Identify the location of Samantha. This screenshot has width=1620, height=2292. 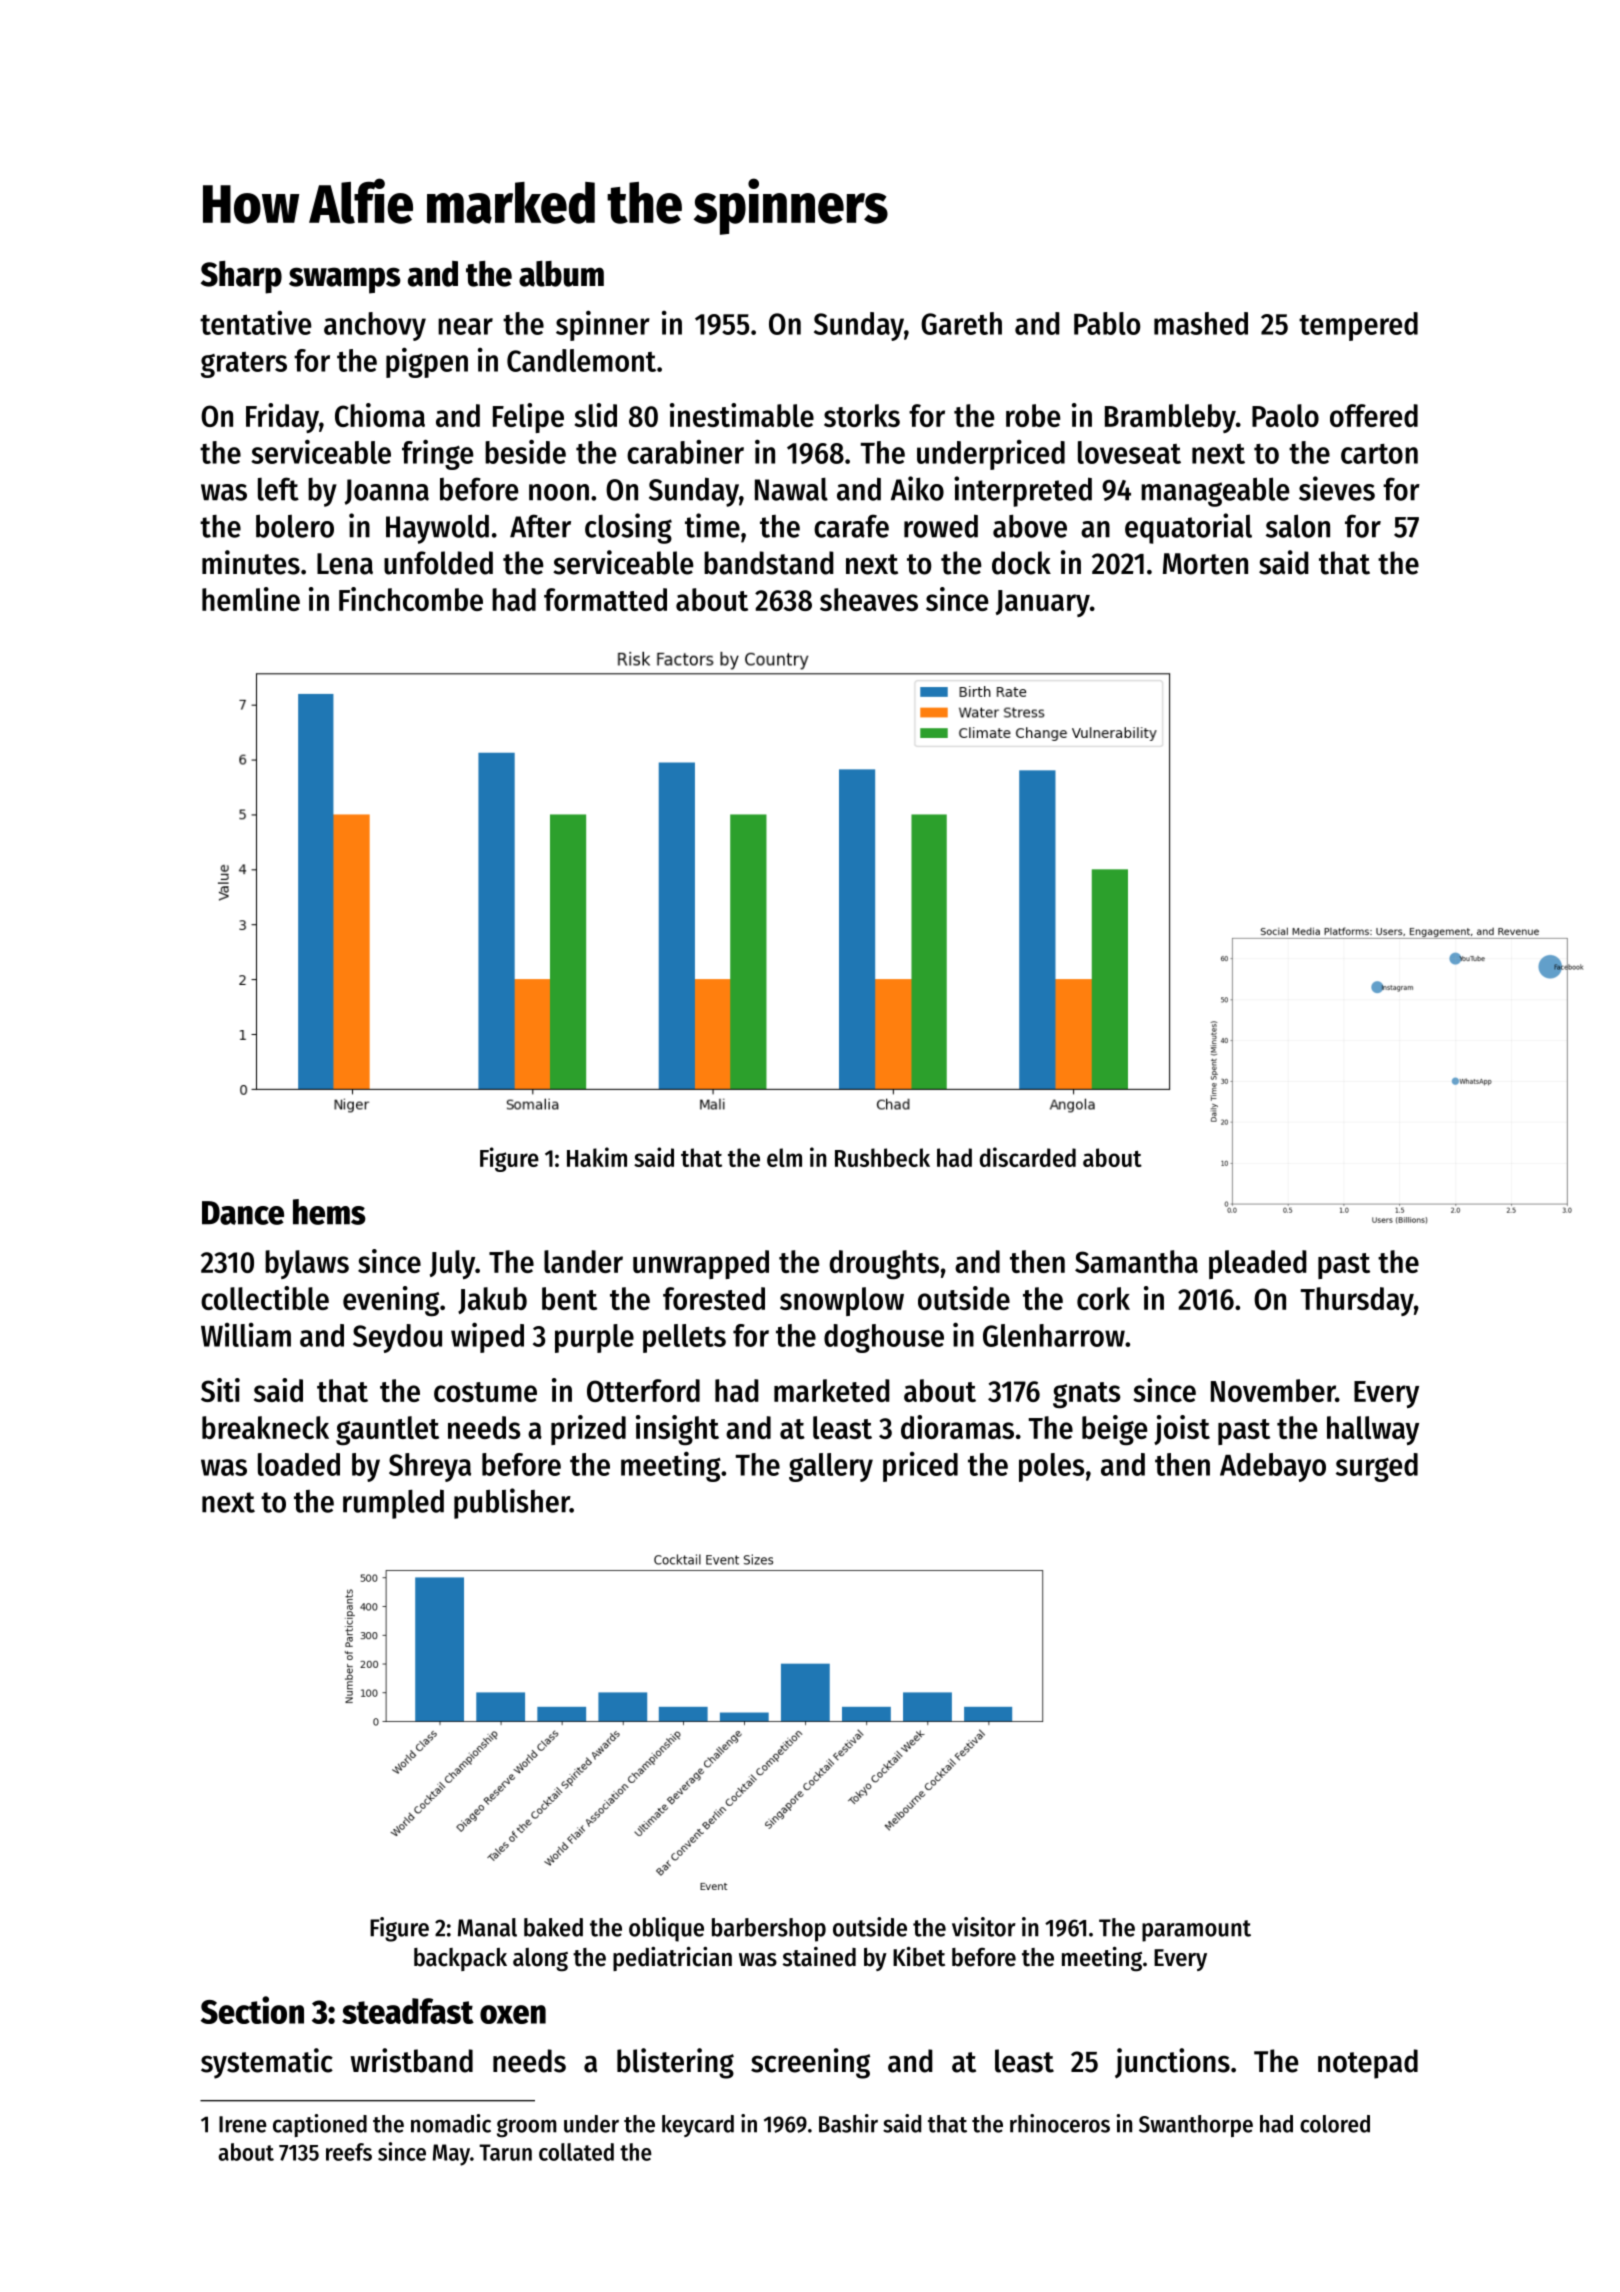
(1136, 1261).
